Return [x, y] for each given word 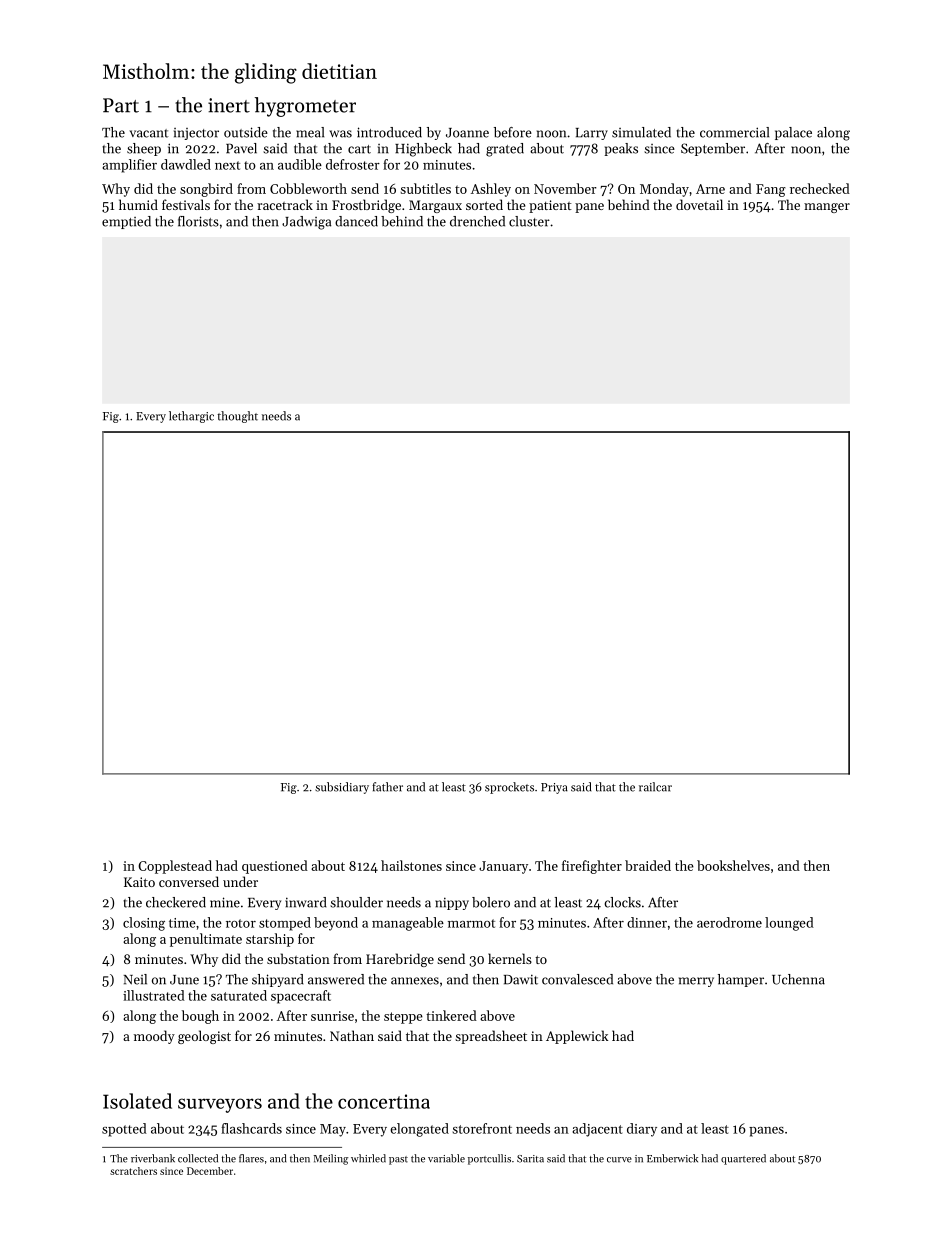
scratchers [133, 1171]
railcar [655, 787]
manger [827, 208]
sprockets [509, 788]
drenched [477, 221]
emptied [126, 222]
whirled [368, 1158]
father [387, 787]
